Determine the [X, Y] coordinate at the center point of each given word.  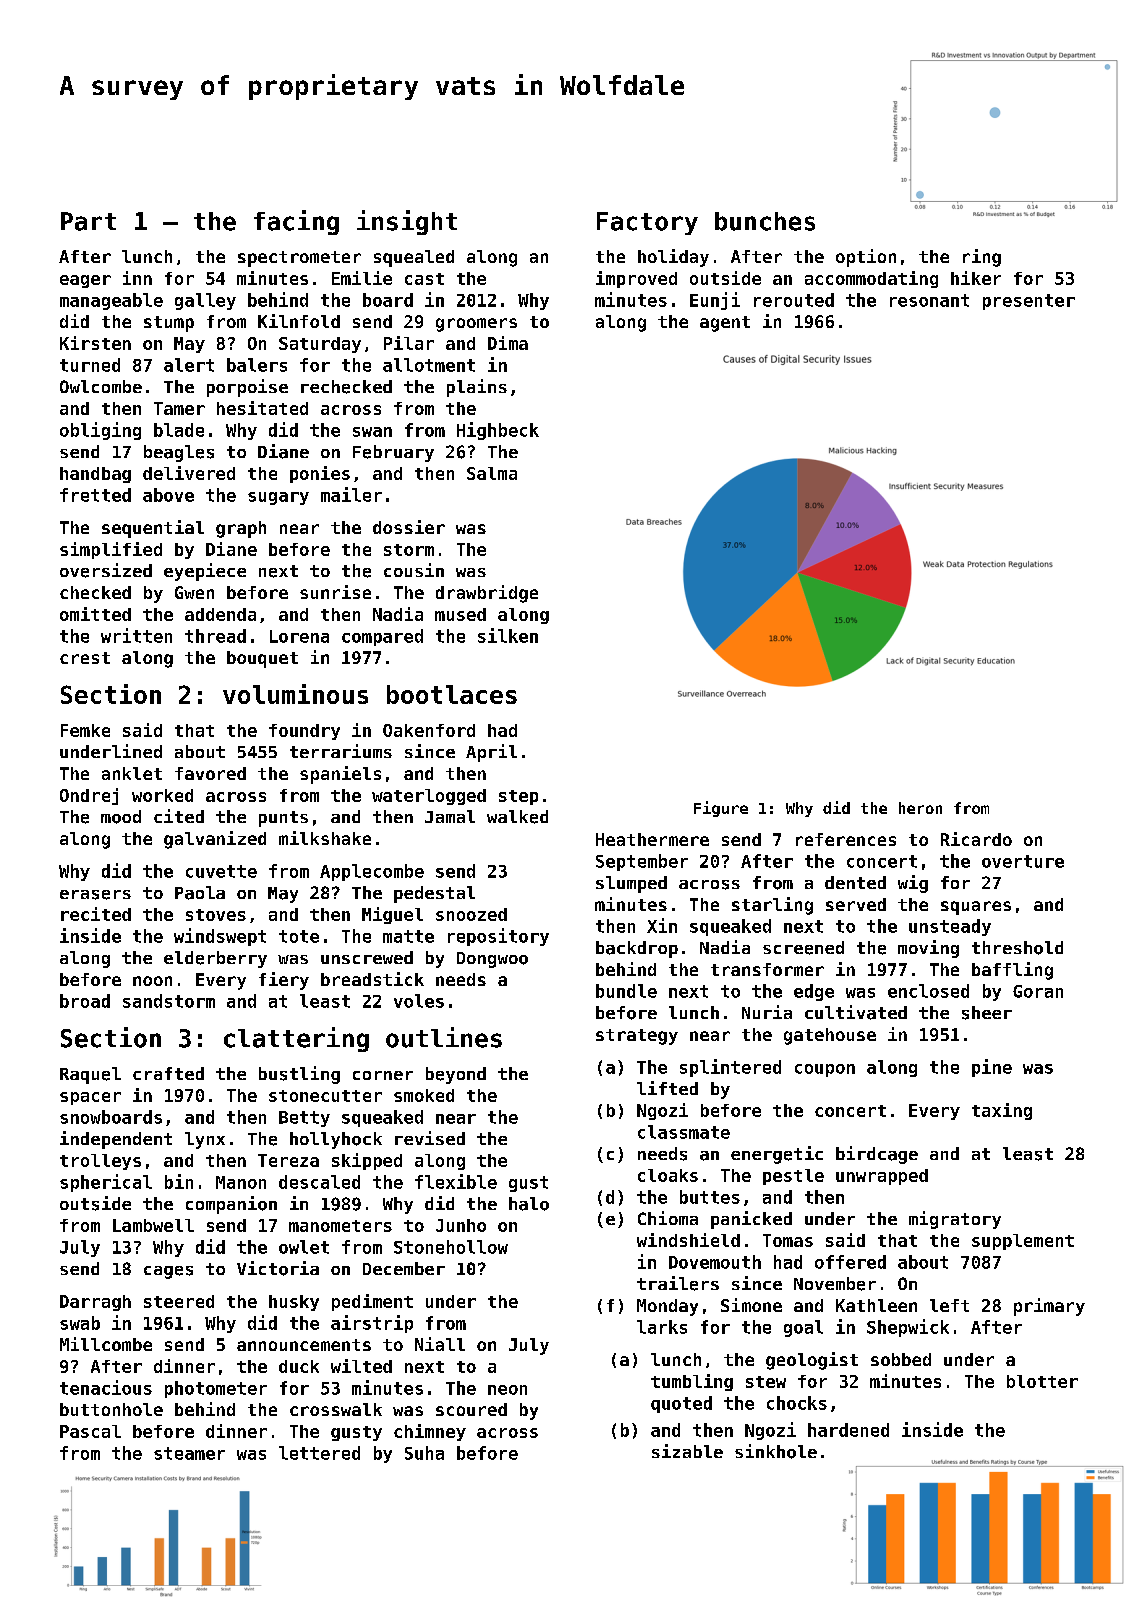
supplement [1023, 1242]
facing [296, 222]
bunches [765, 221]
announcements [304, 1345]
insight [407, 222]
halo [529, 1204]
